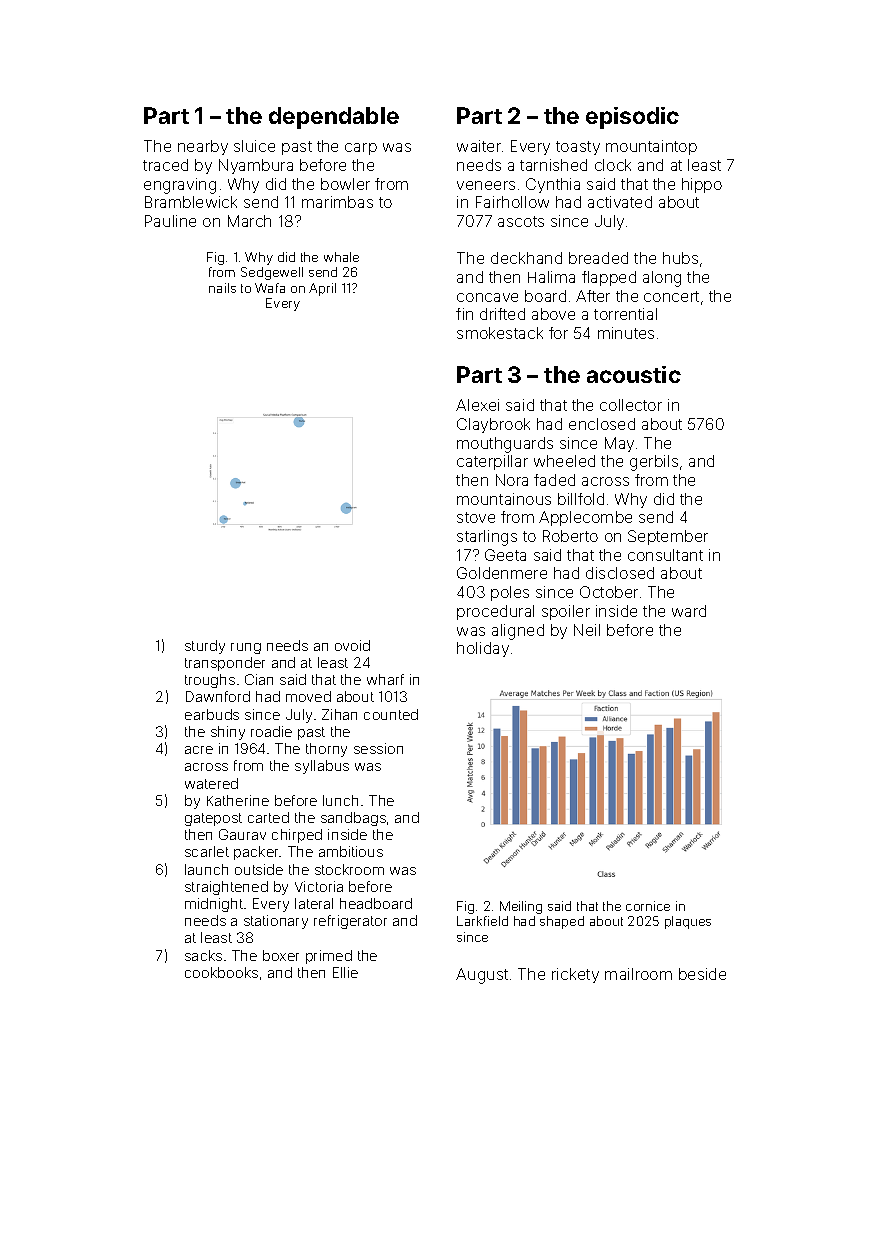 The width and height of the page is (880, 1249). What do you see at coordinates (651, 147) in the page?
I see `mountaintop` at bounding box center [651, 147].
